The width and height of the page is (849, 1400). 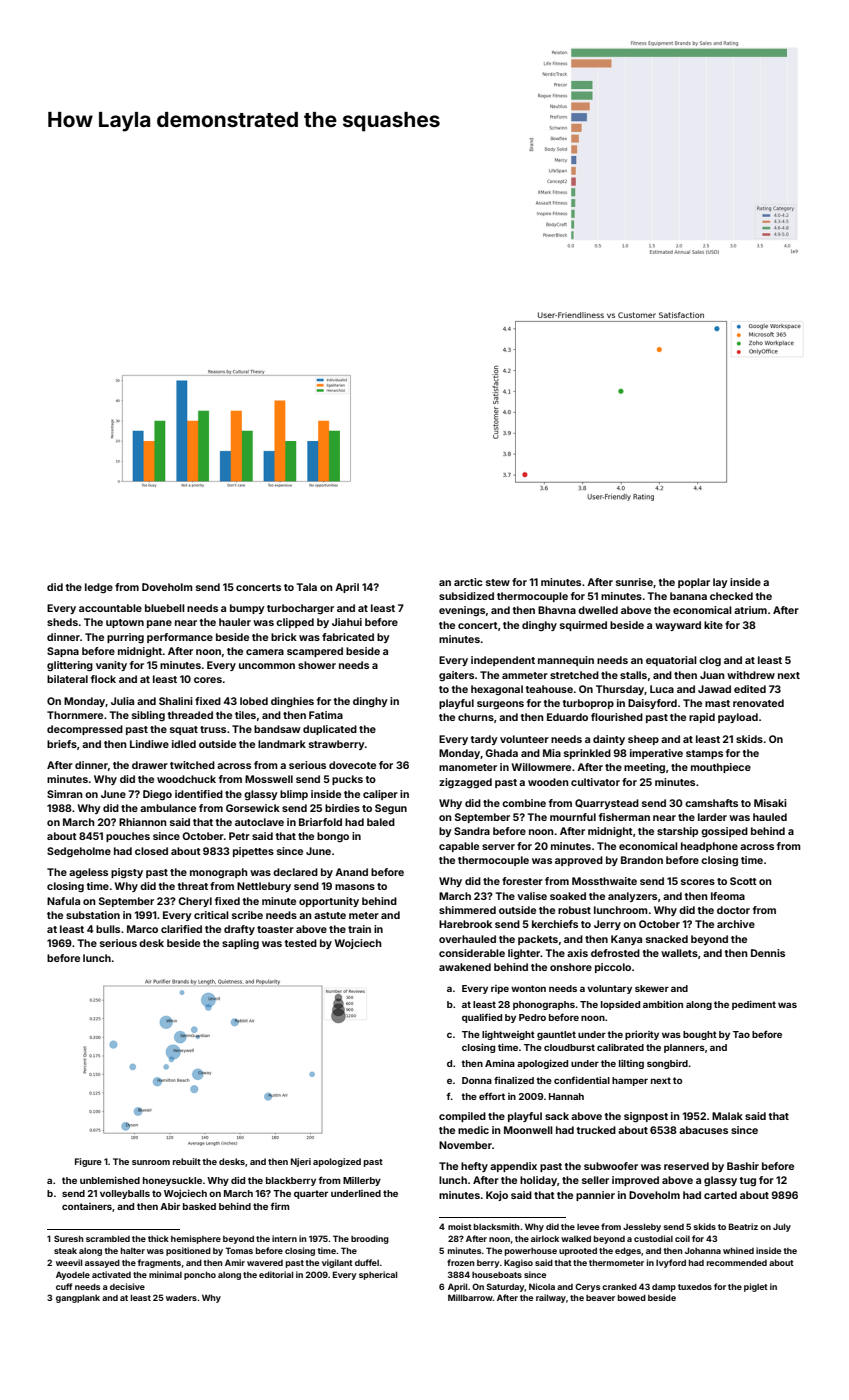 What do you see at coordinates (474, 1167) in the page?
I see `hefty` at bounding box center [474, 1167].
